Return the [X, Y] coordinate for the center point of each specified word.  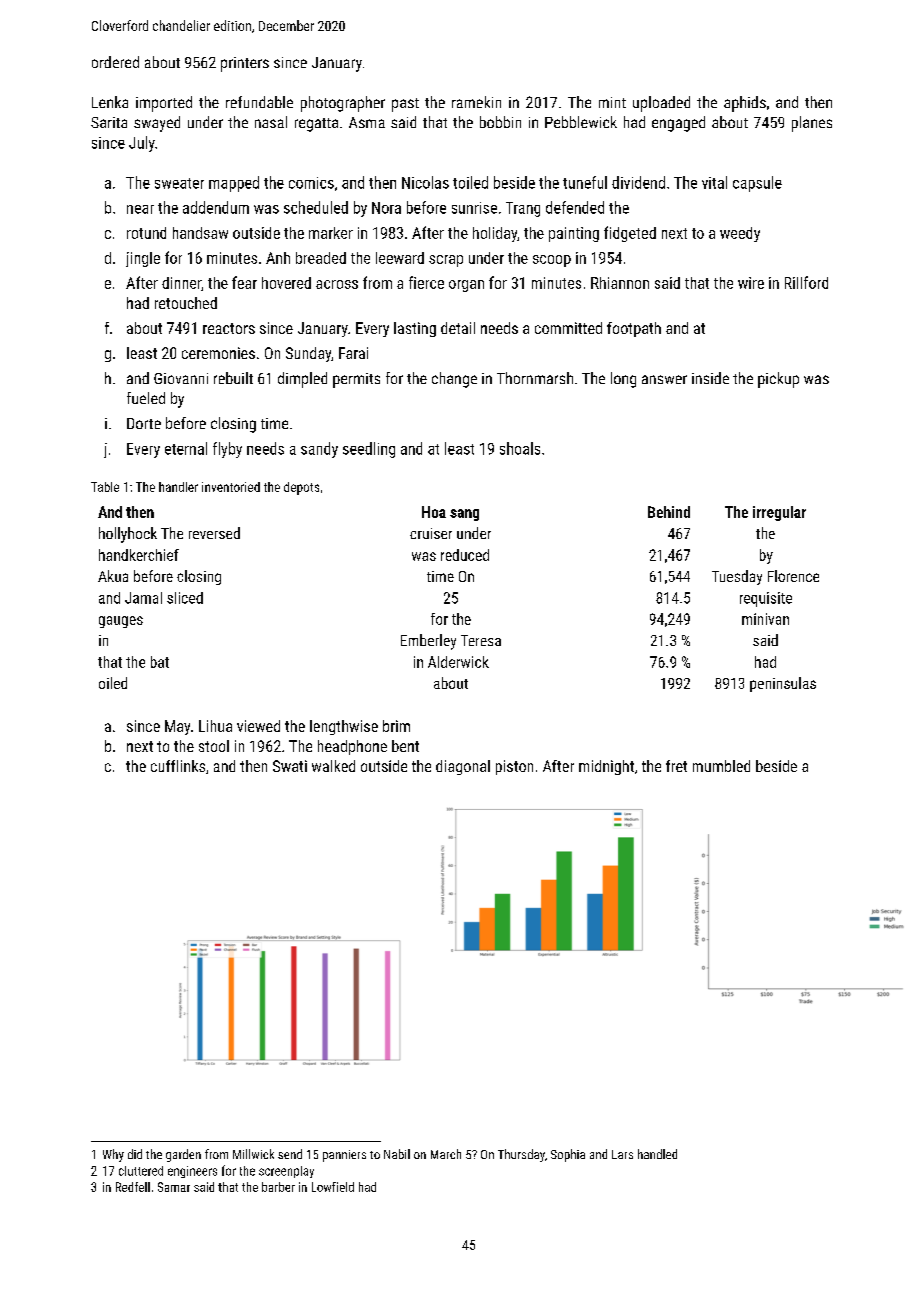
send [290, 1154]
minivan [765, 619]
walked [333, 766]
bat [160, 662]
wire [751, 283]
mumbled [721, 766]
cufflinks [178, 766]
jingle [143, 259]
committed [568, 328]
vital [714, 182]
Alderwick [458, 662]
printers [245, 64]
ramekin [476, 102]
